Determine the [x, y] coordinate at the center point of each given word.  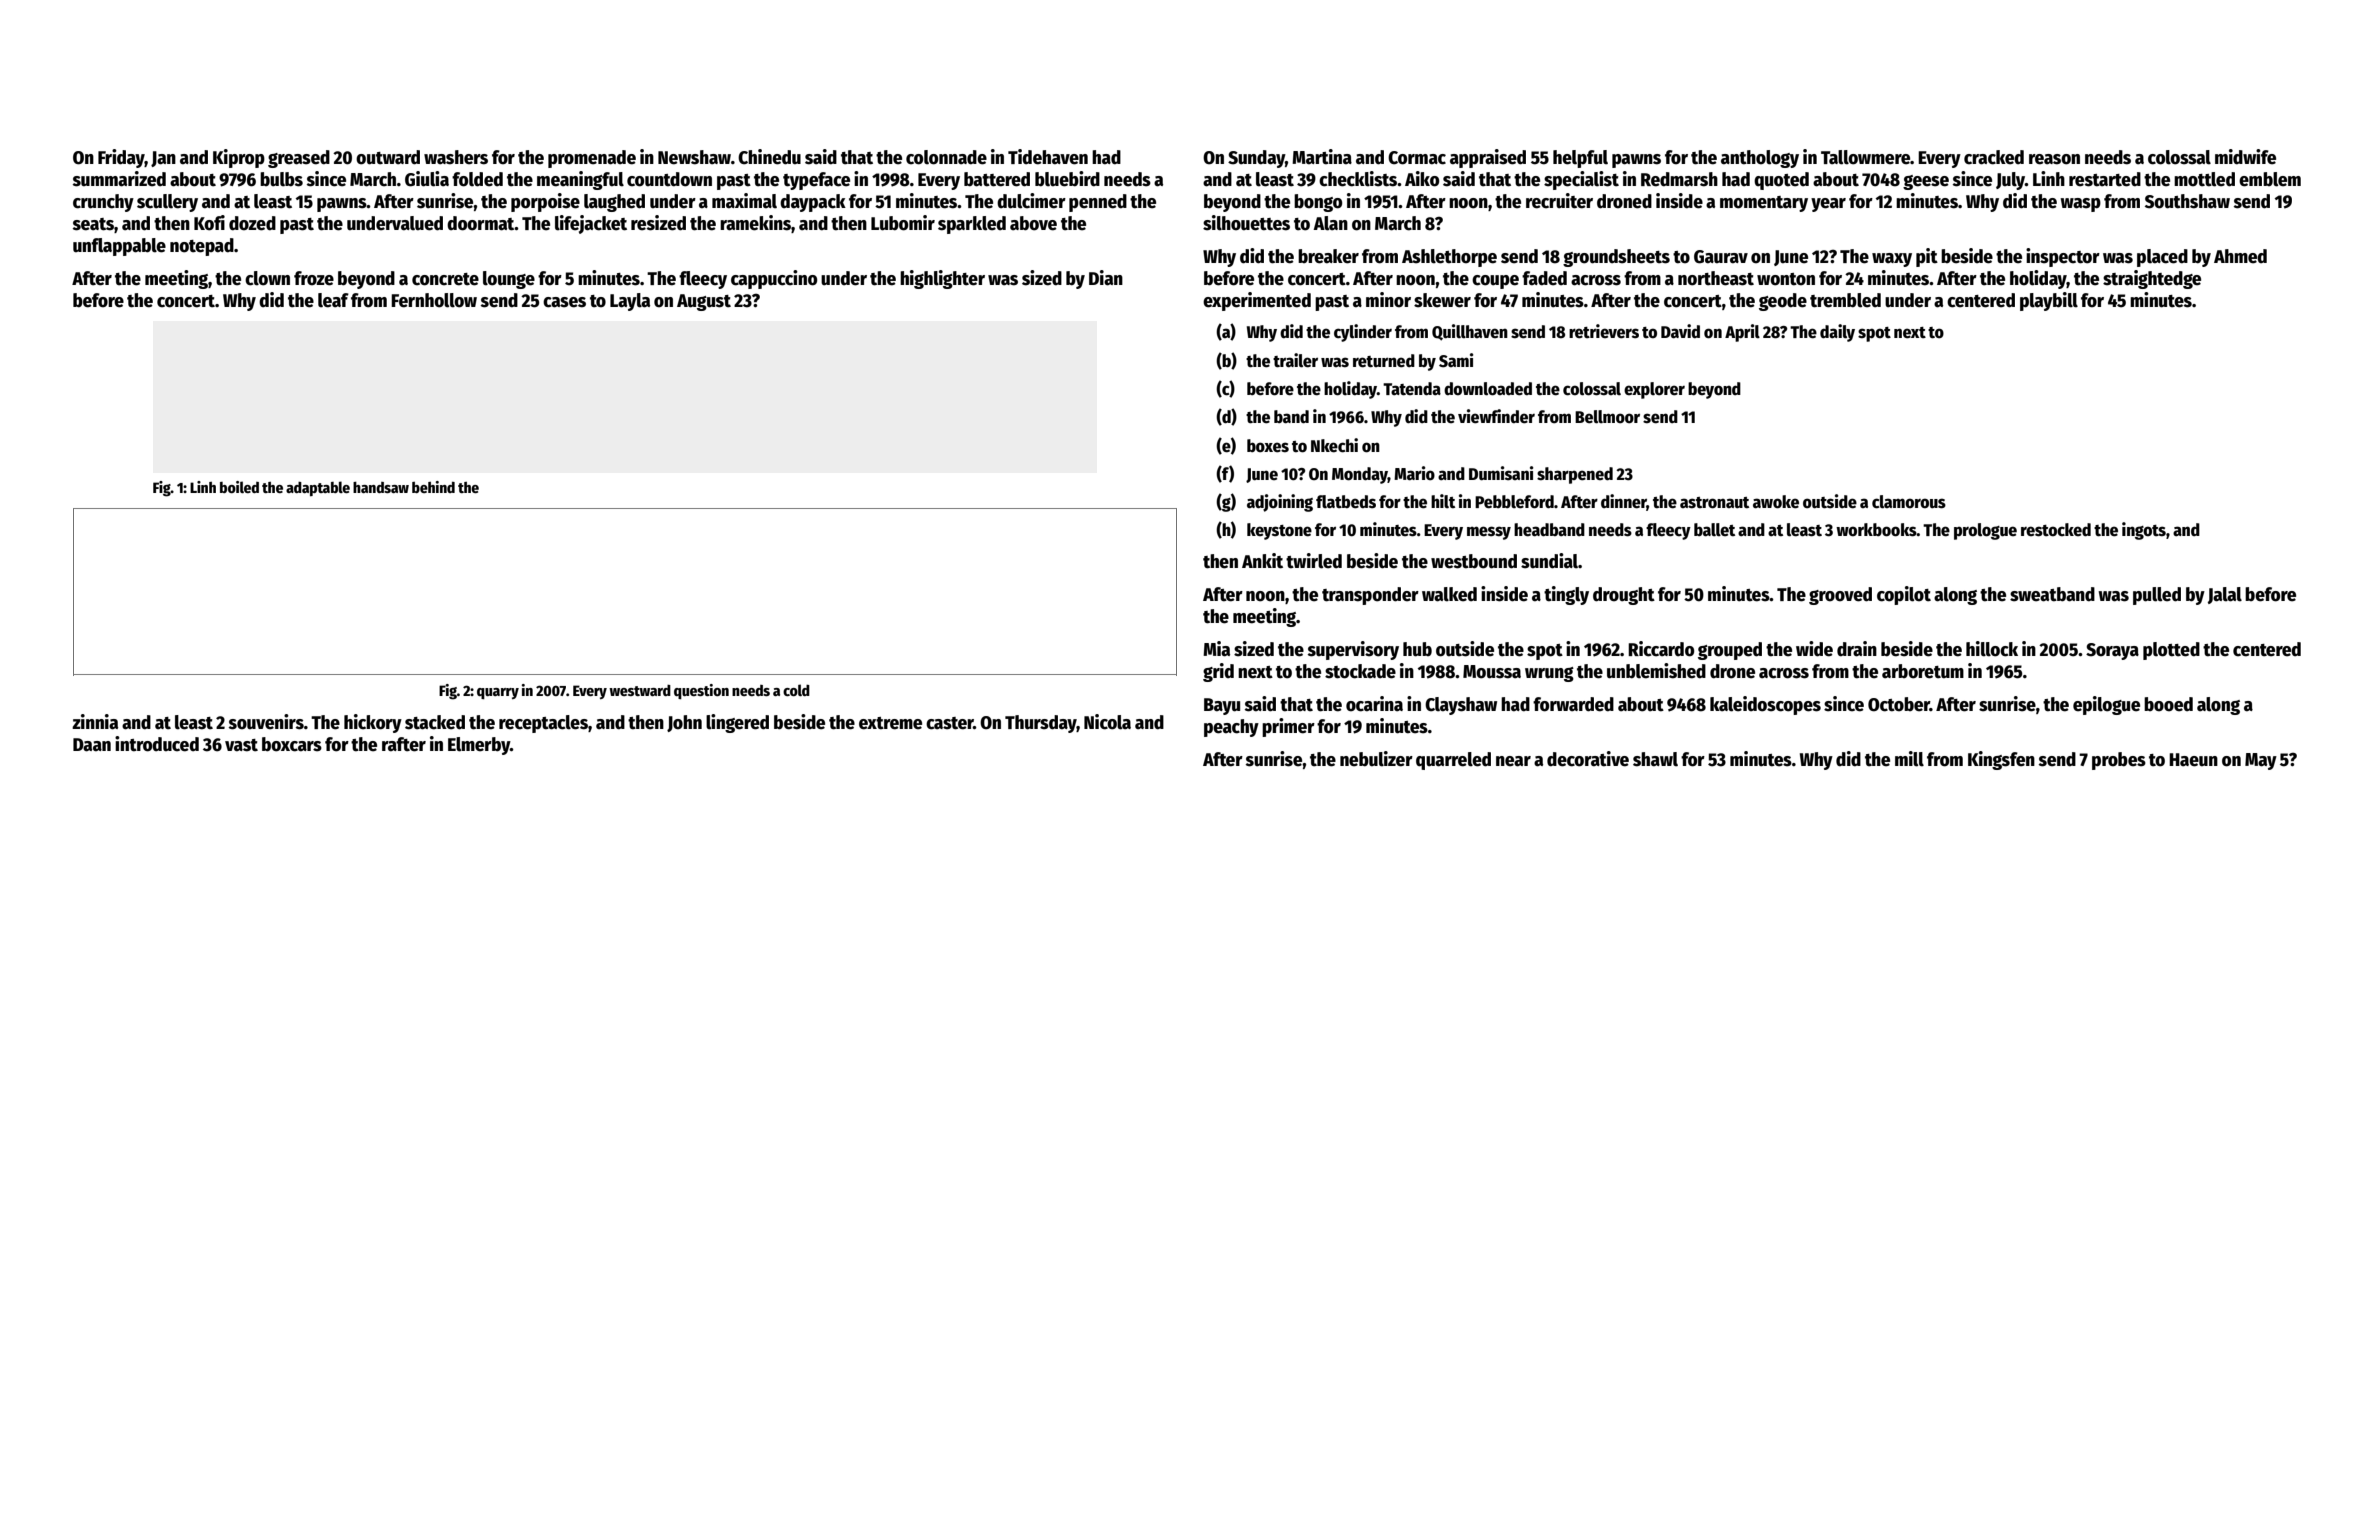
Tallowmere [1865, 157]
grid [1218, 672]
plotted [2171, 651]
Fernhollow [434, 300]
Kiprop [239, 158]
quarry [498, 693]
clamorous [1909, 502]
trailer [1295, 360]
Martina [1322, 157]
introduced [157, 744]
